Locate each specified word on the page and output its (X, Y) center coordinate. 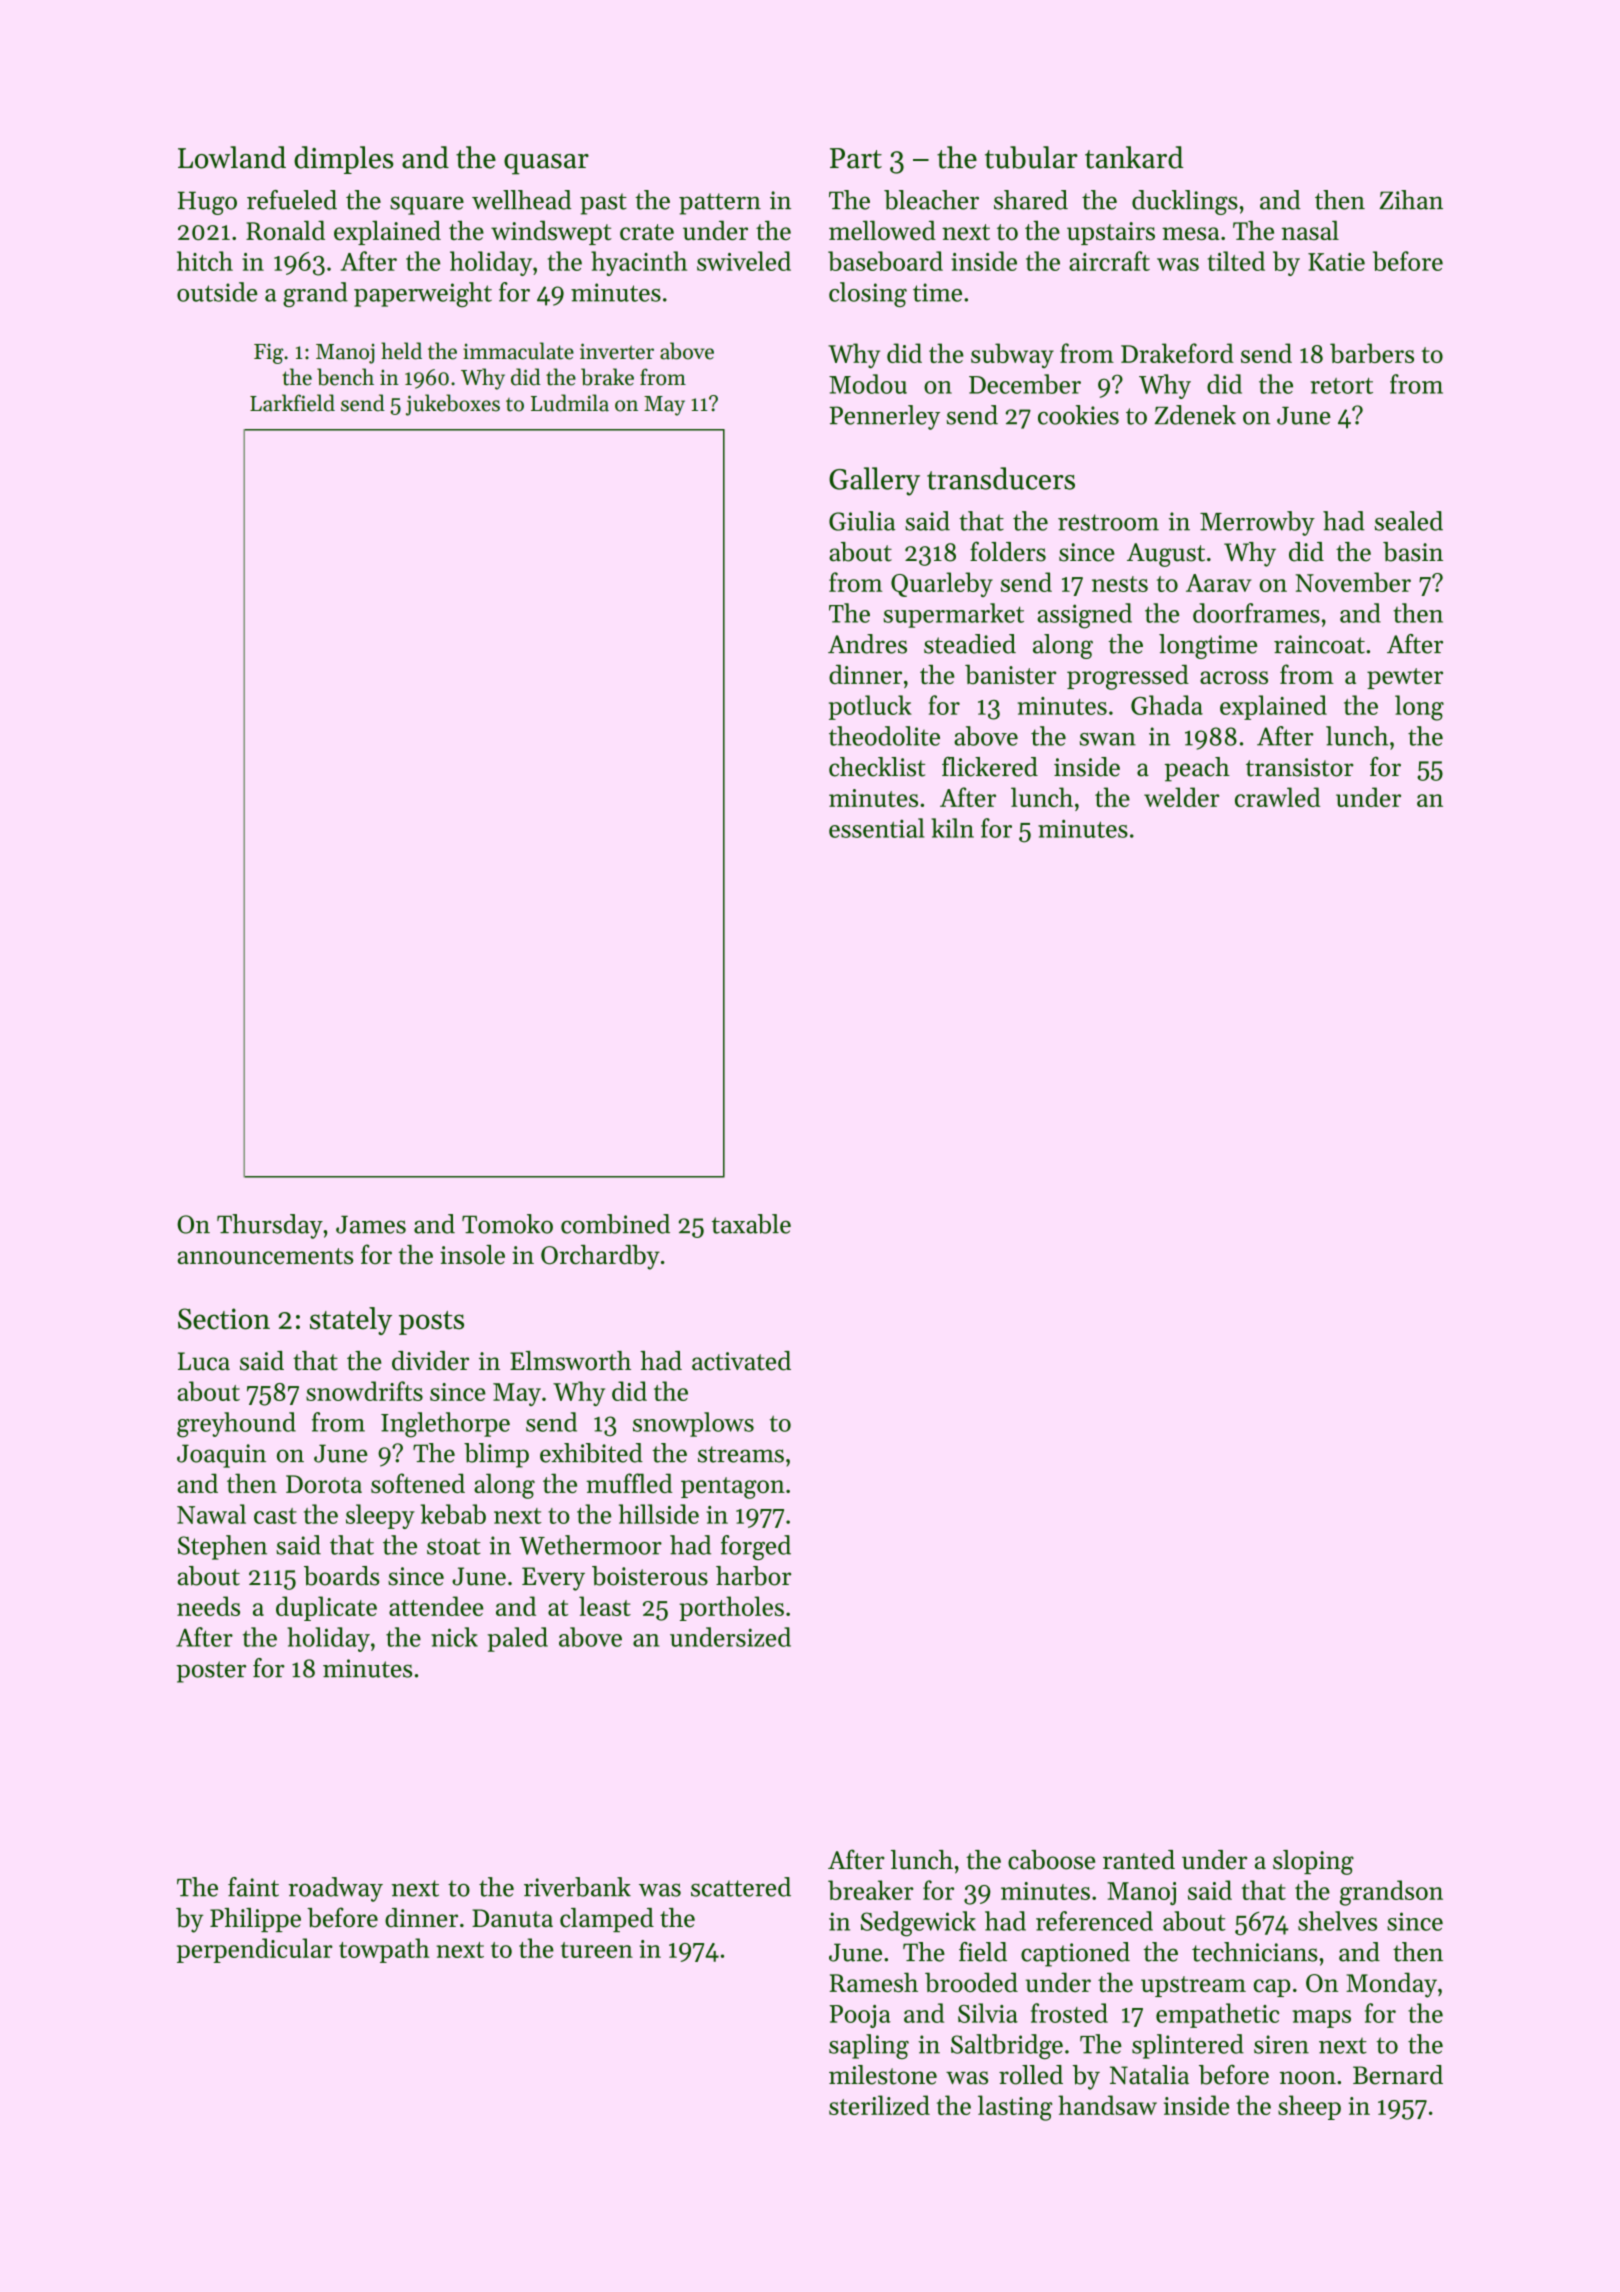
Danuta (512, 1918)
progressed (1128, 677)
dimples (344, 160)
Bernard (1398, 2075)
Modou (868, 384)
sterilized (879, 2105)
